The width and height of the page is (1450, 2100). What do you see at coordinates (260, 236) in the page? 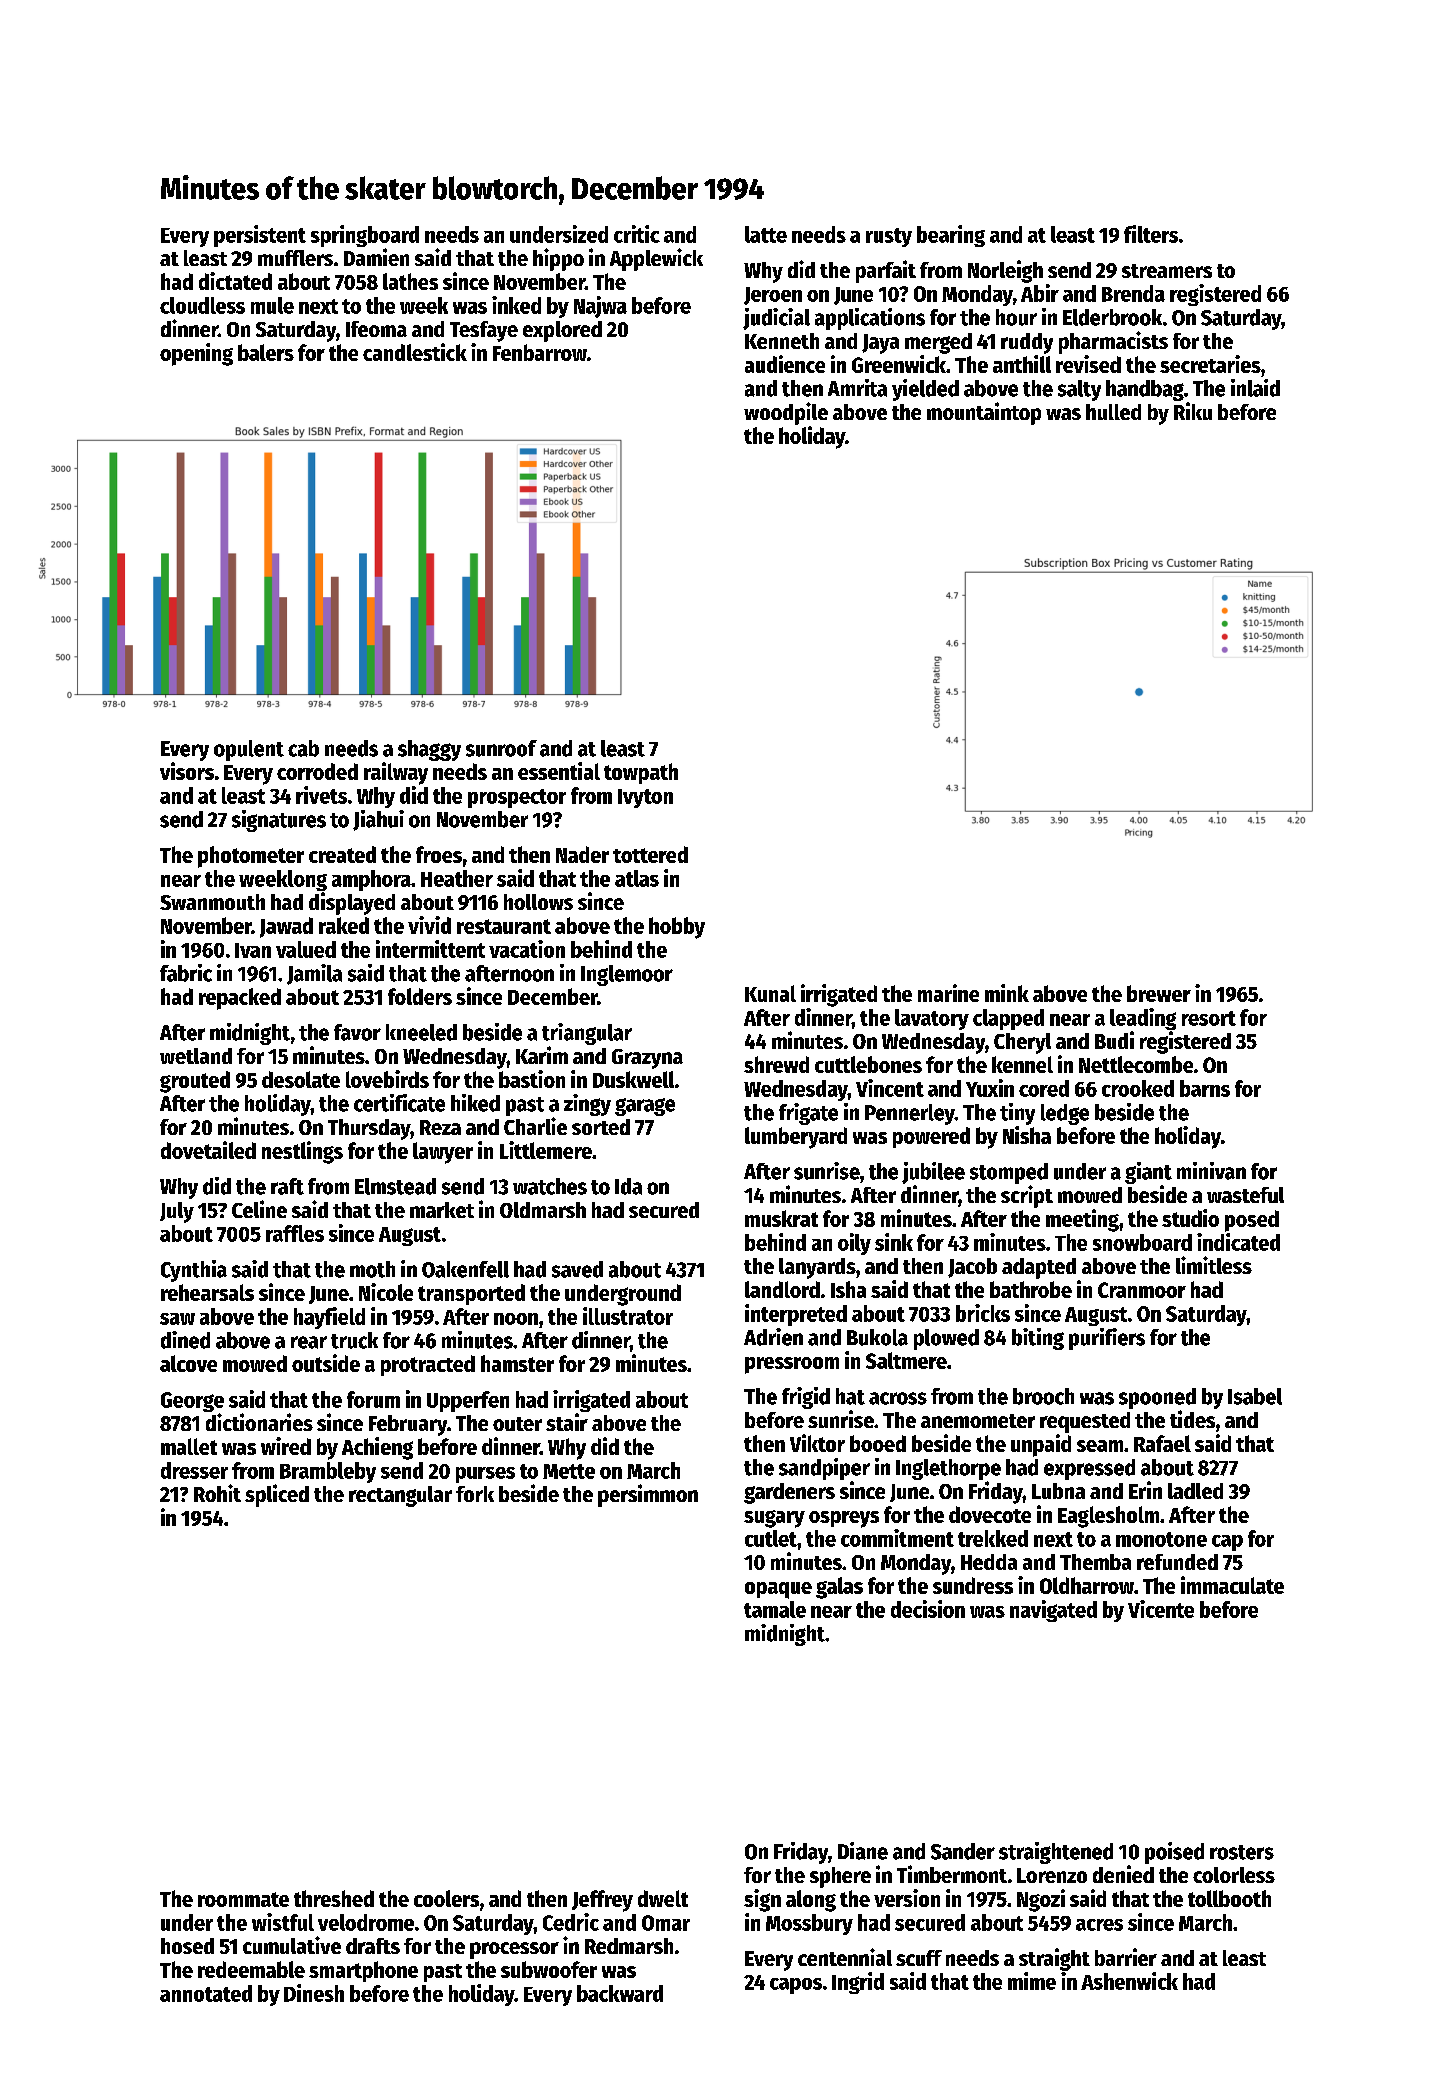
I see `persistent` at bounding box center [260, 236].
